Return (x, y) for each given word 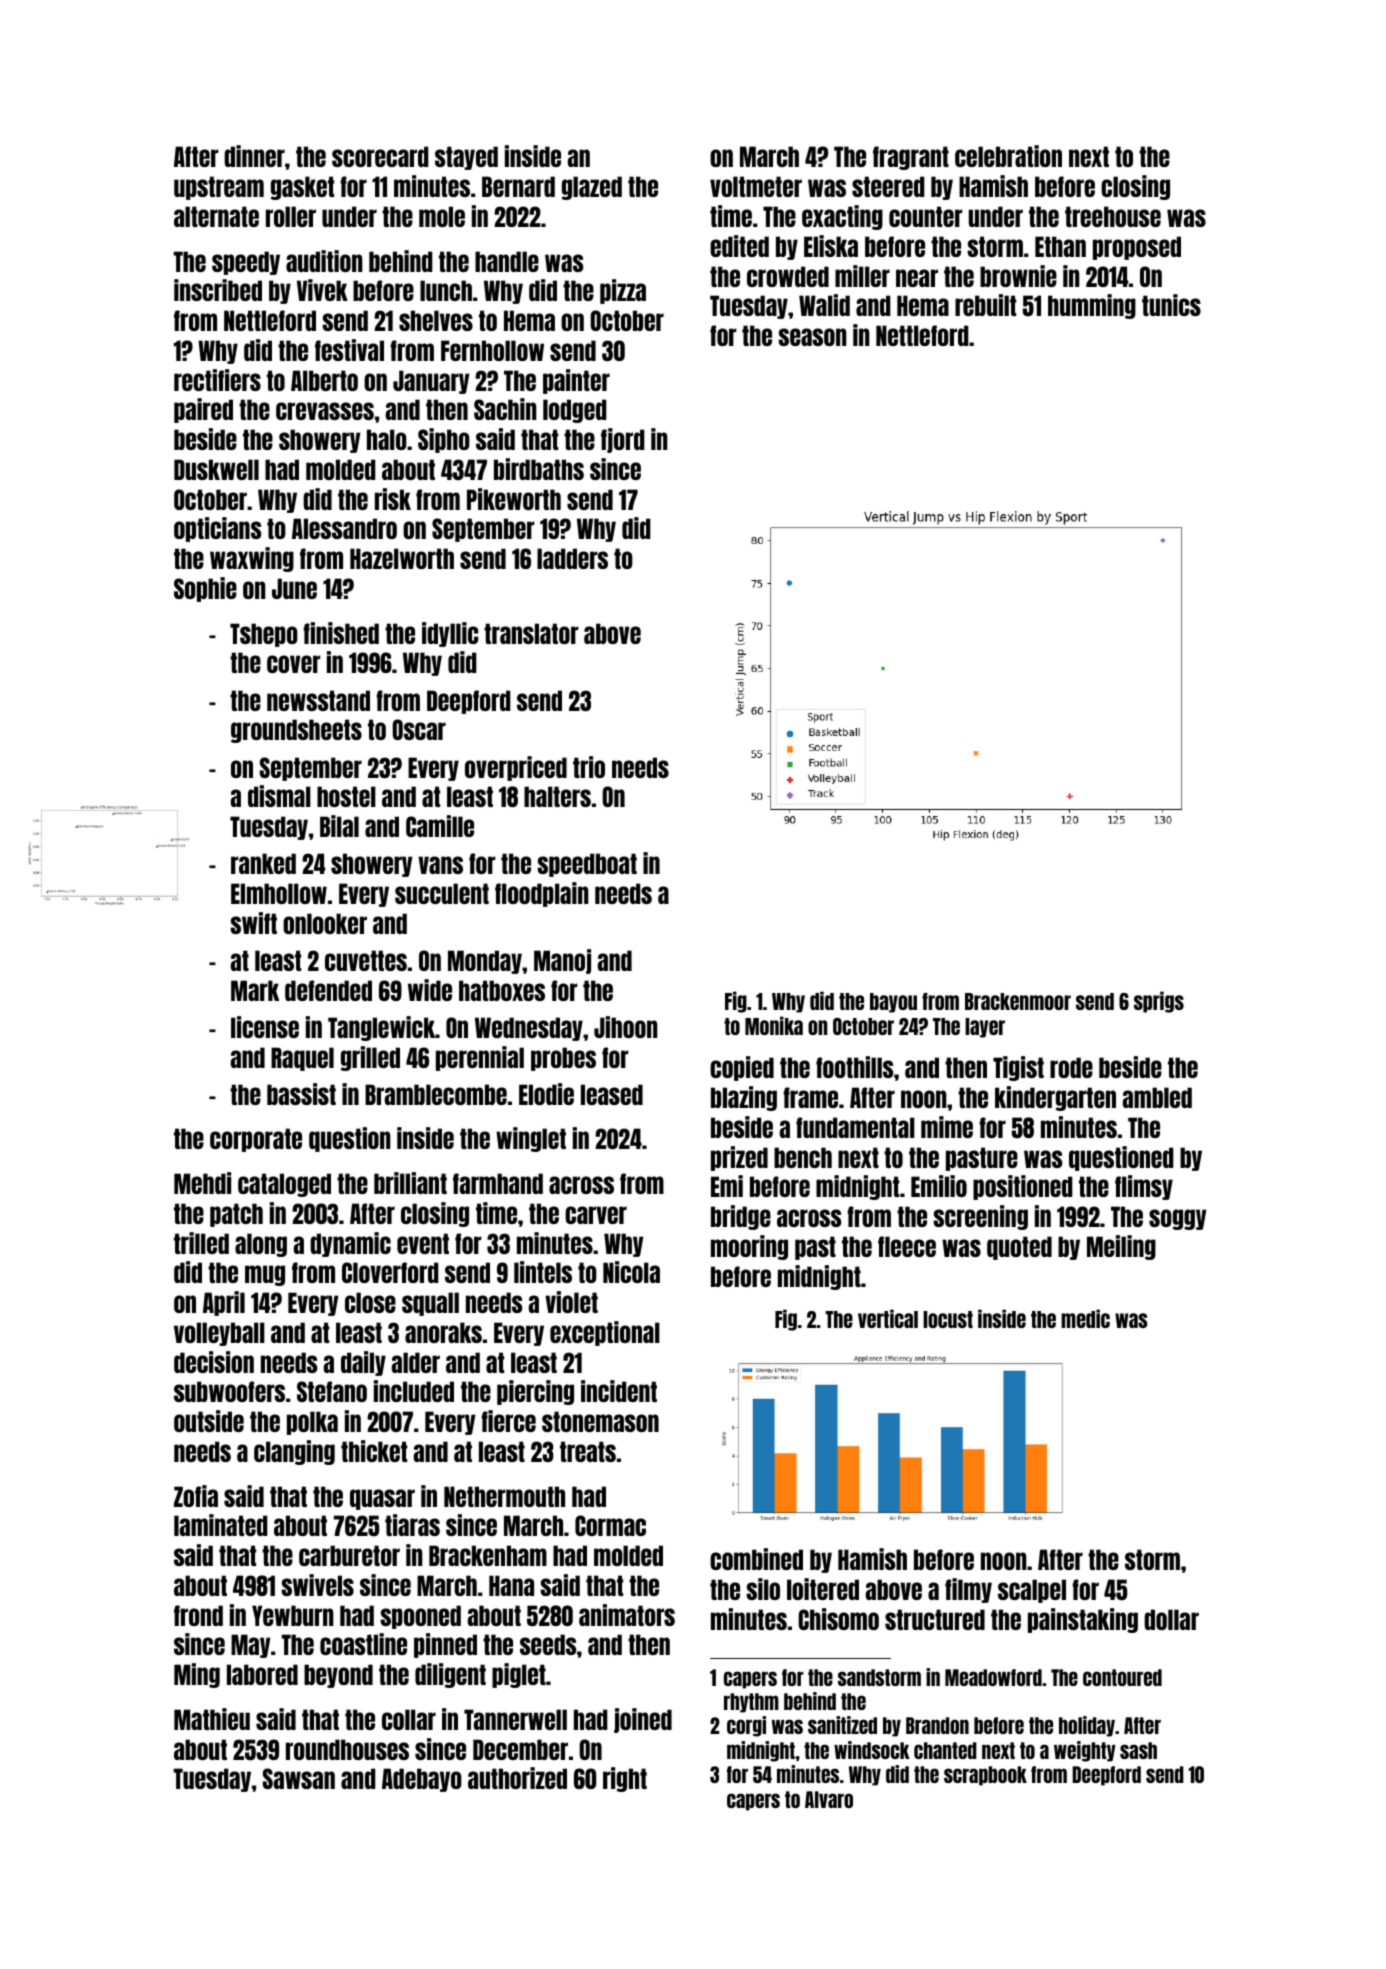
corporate (256, 1140)
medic (1085, 1318)
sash (1138, 1750)
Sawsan (298, 1778)
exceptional (605, 1333)
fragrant (911, 158)
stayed (466, 158)
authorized (517, 1778)
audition (324, 261)
